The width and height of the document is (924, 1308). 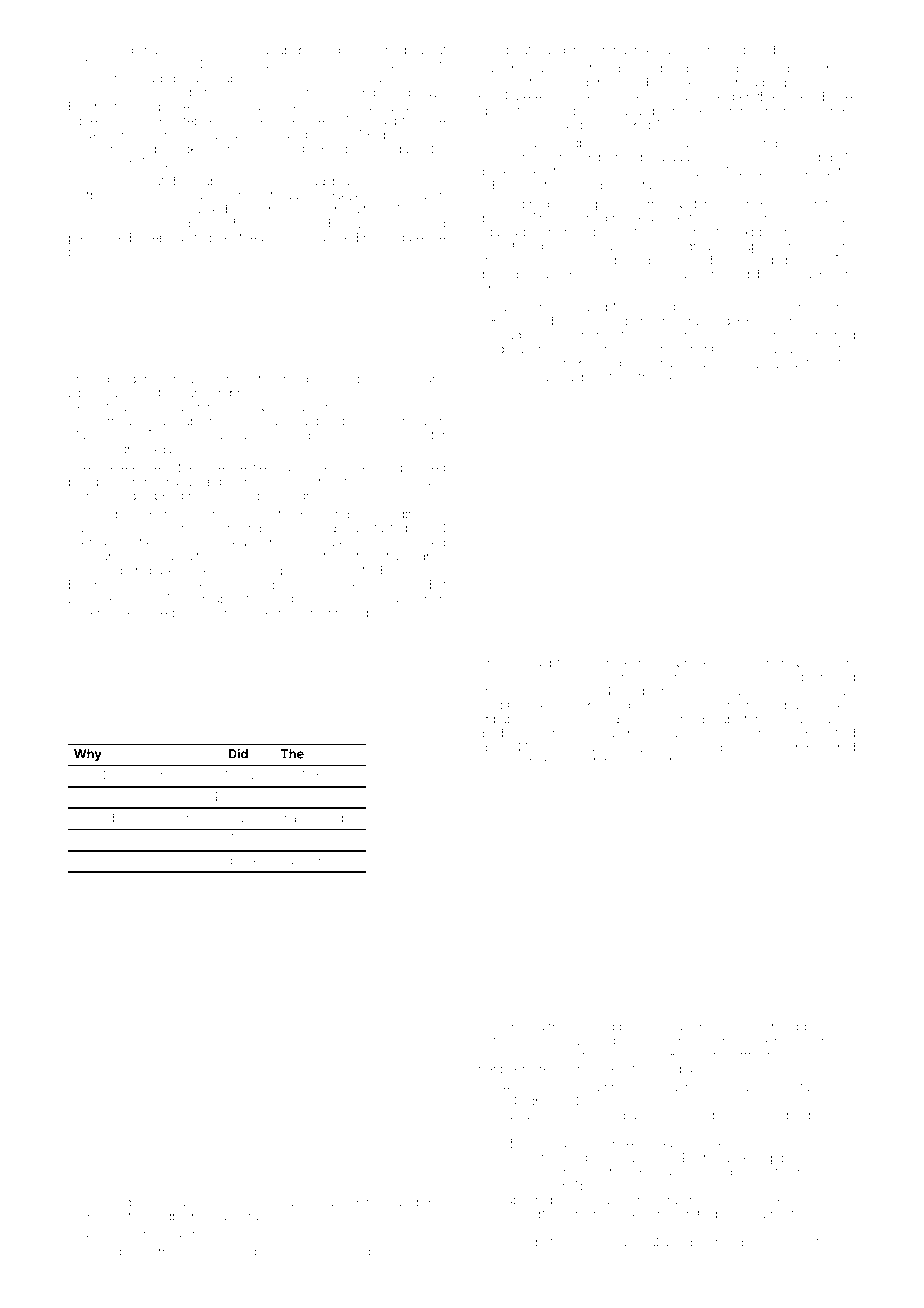 I want to click on Dennis, so click(x=88, y=181).
